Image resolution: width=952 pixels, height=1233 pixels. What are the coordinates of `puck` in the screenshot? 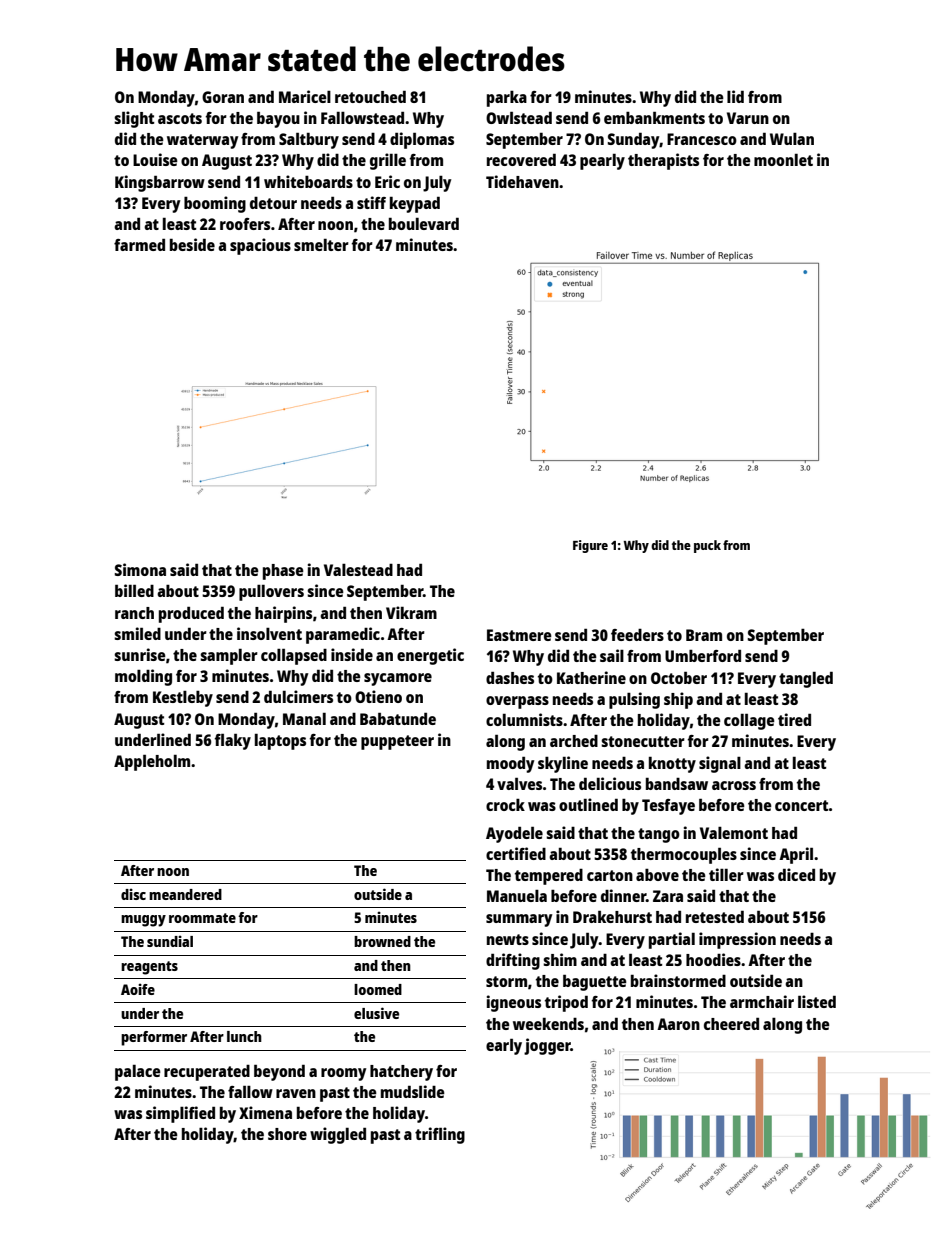 It's located at (707, 546).
